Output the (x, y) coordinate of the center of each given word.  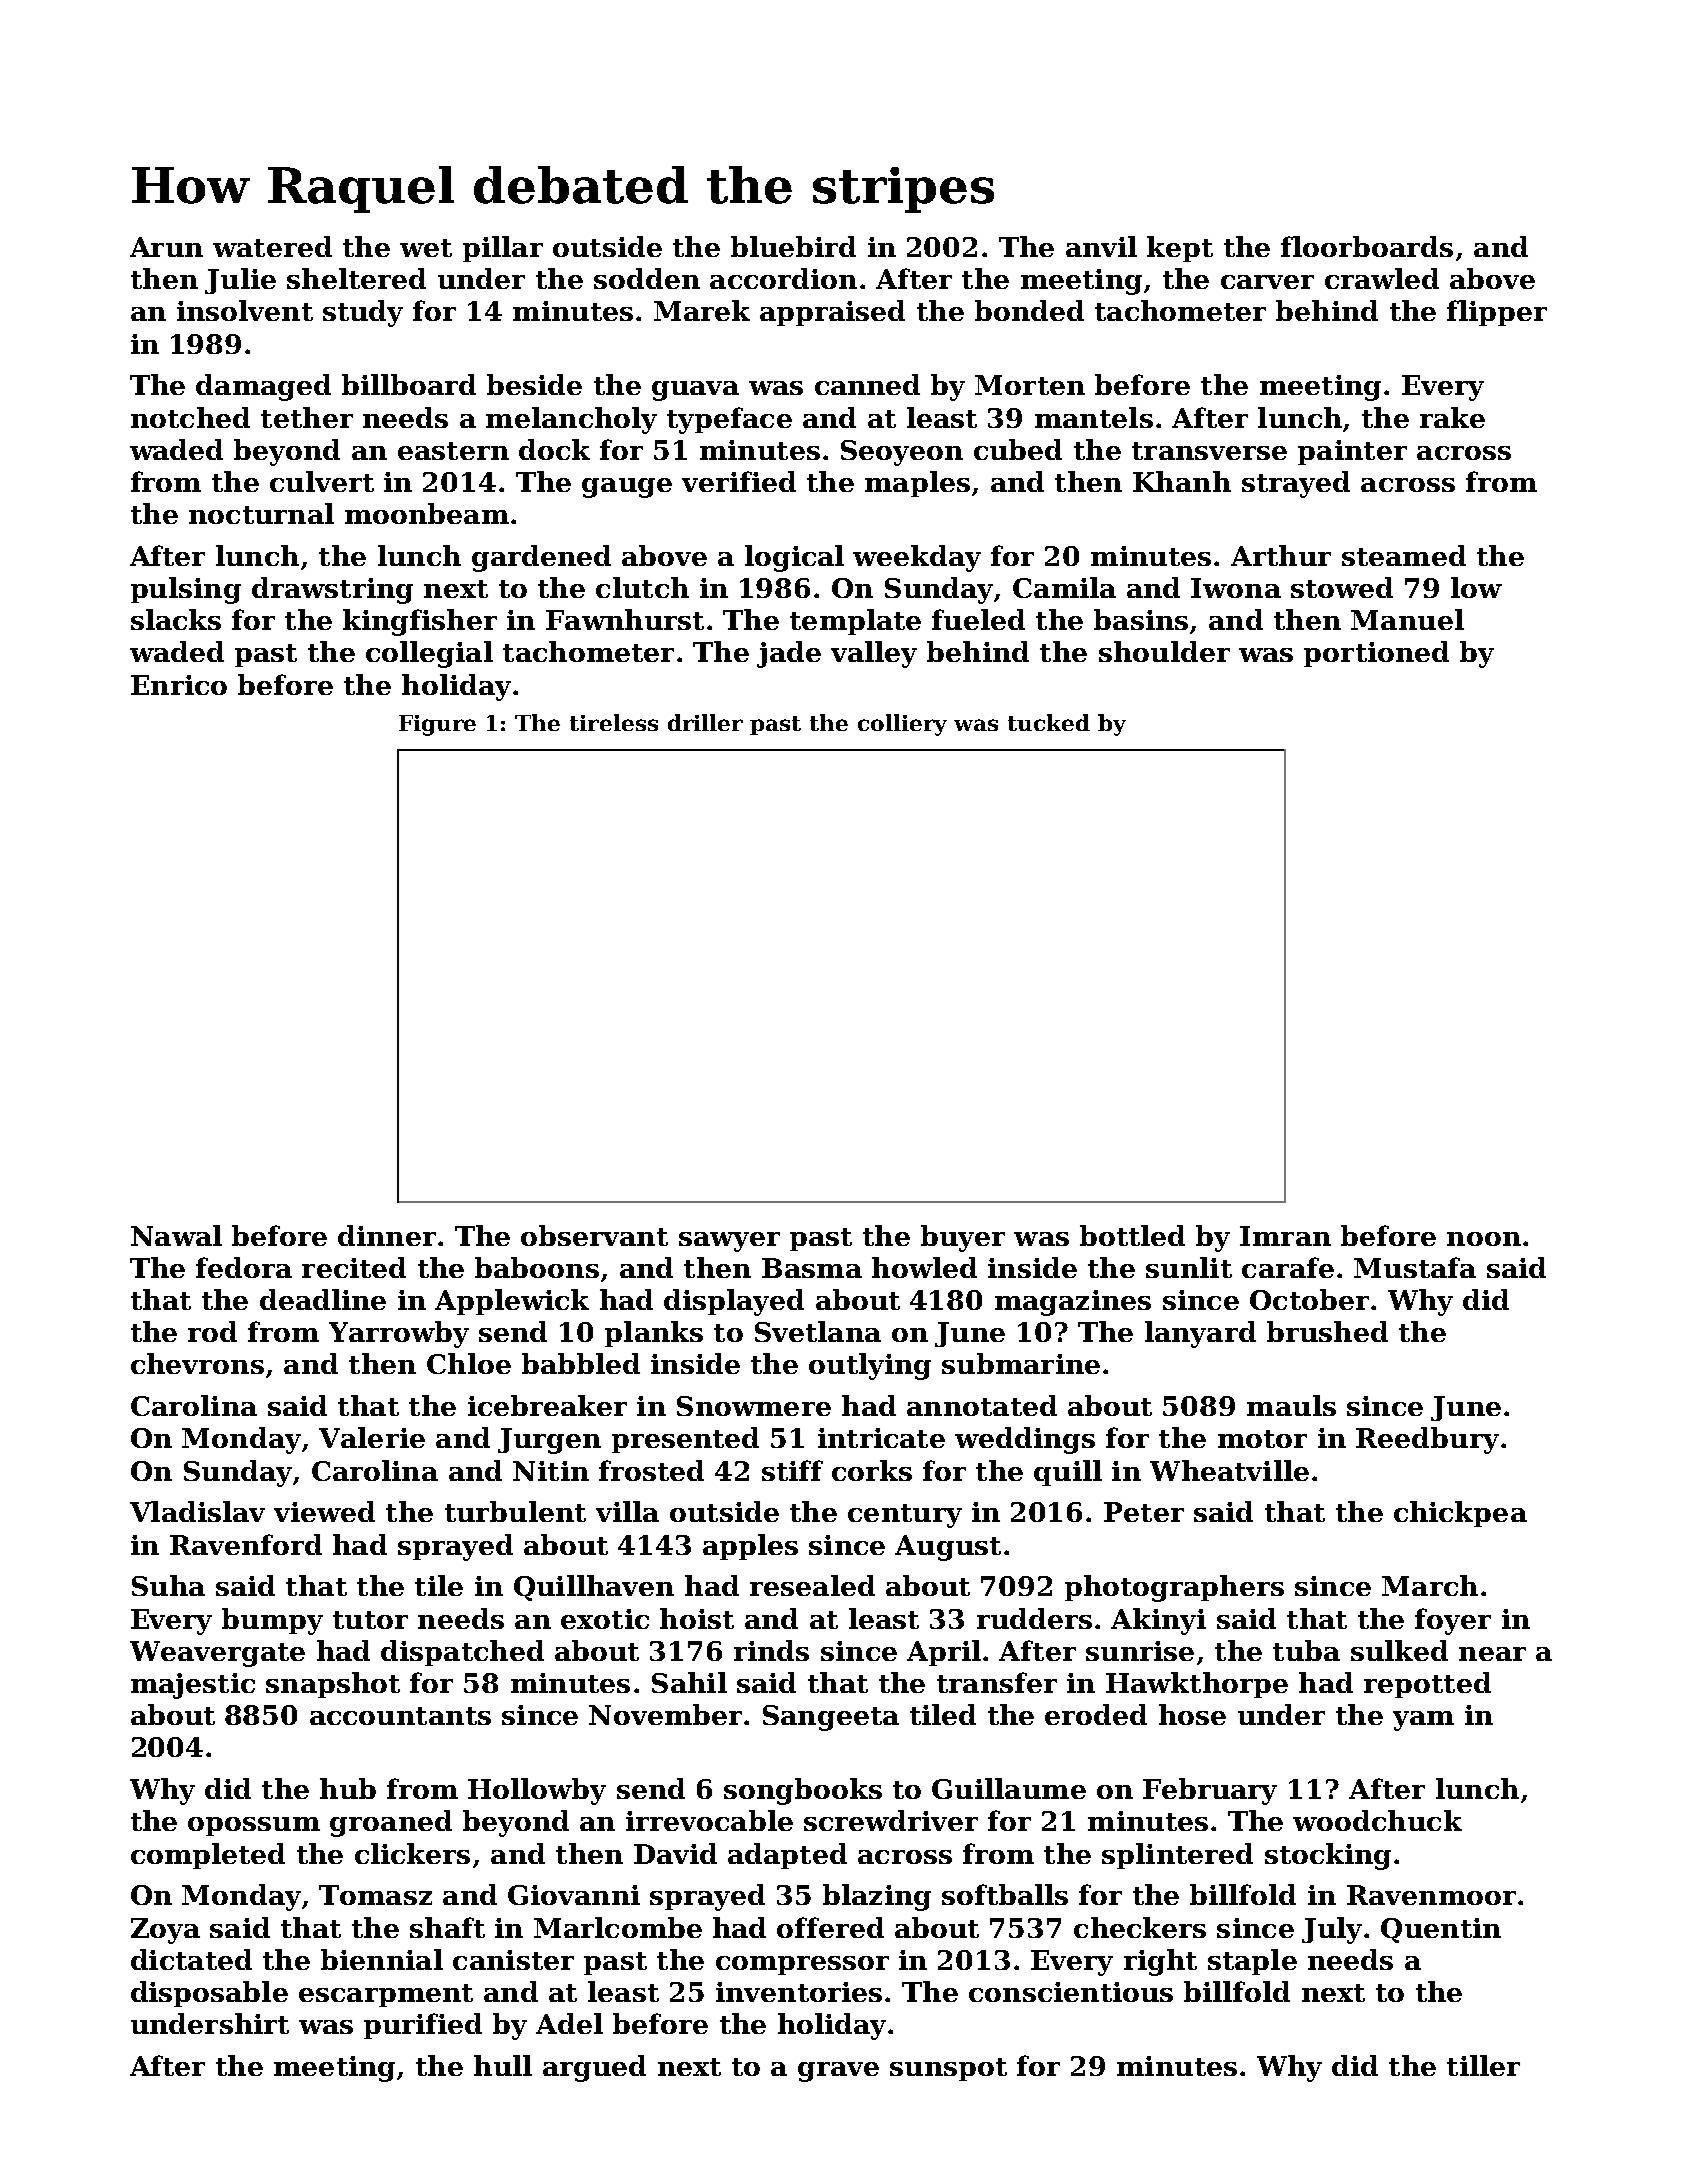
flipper (1497, 313)
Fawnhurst (625, 619)
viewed (324, 1511)
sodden (647, 278)
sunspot (948, 2069)
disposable (209, 1994)
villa (627, 1511)
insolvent (245, 310)
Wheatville (1229, 1470)
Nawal (176, 1235)
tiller (1483, 2065)
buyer (963, 1238)
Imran (1285, 1236)
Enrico (179, 685)
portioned (1376, 654)
